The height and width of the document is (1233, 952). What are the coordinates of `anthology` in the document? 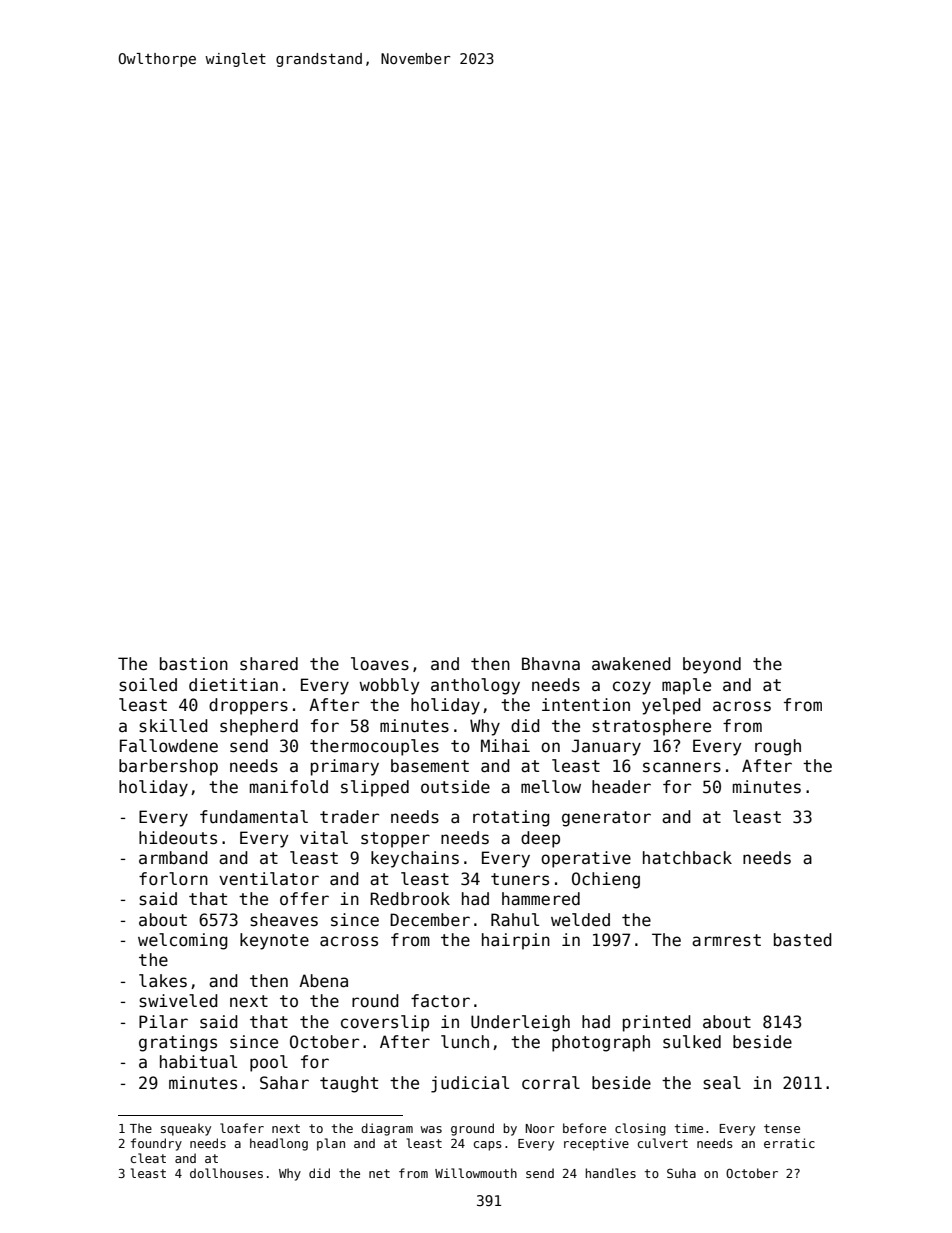 It's located at (475, 686).
